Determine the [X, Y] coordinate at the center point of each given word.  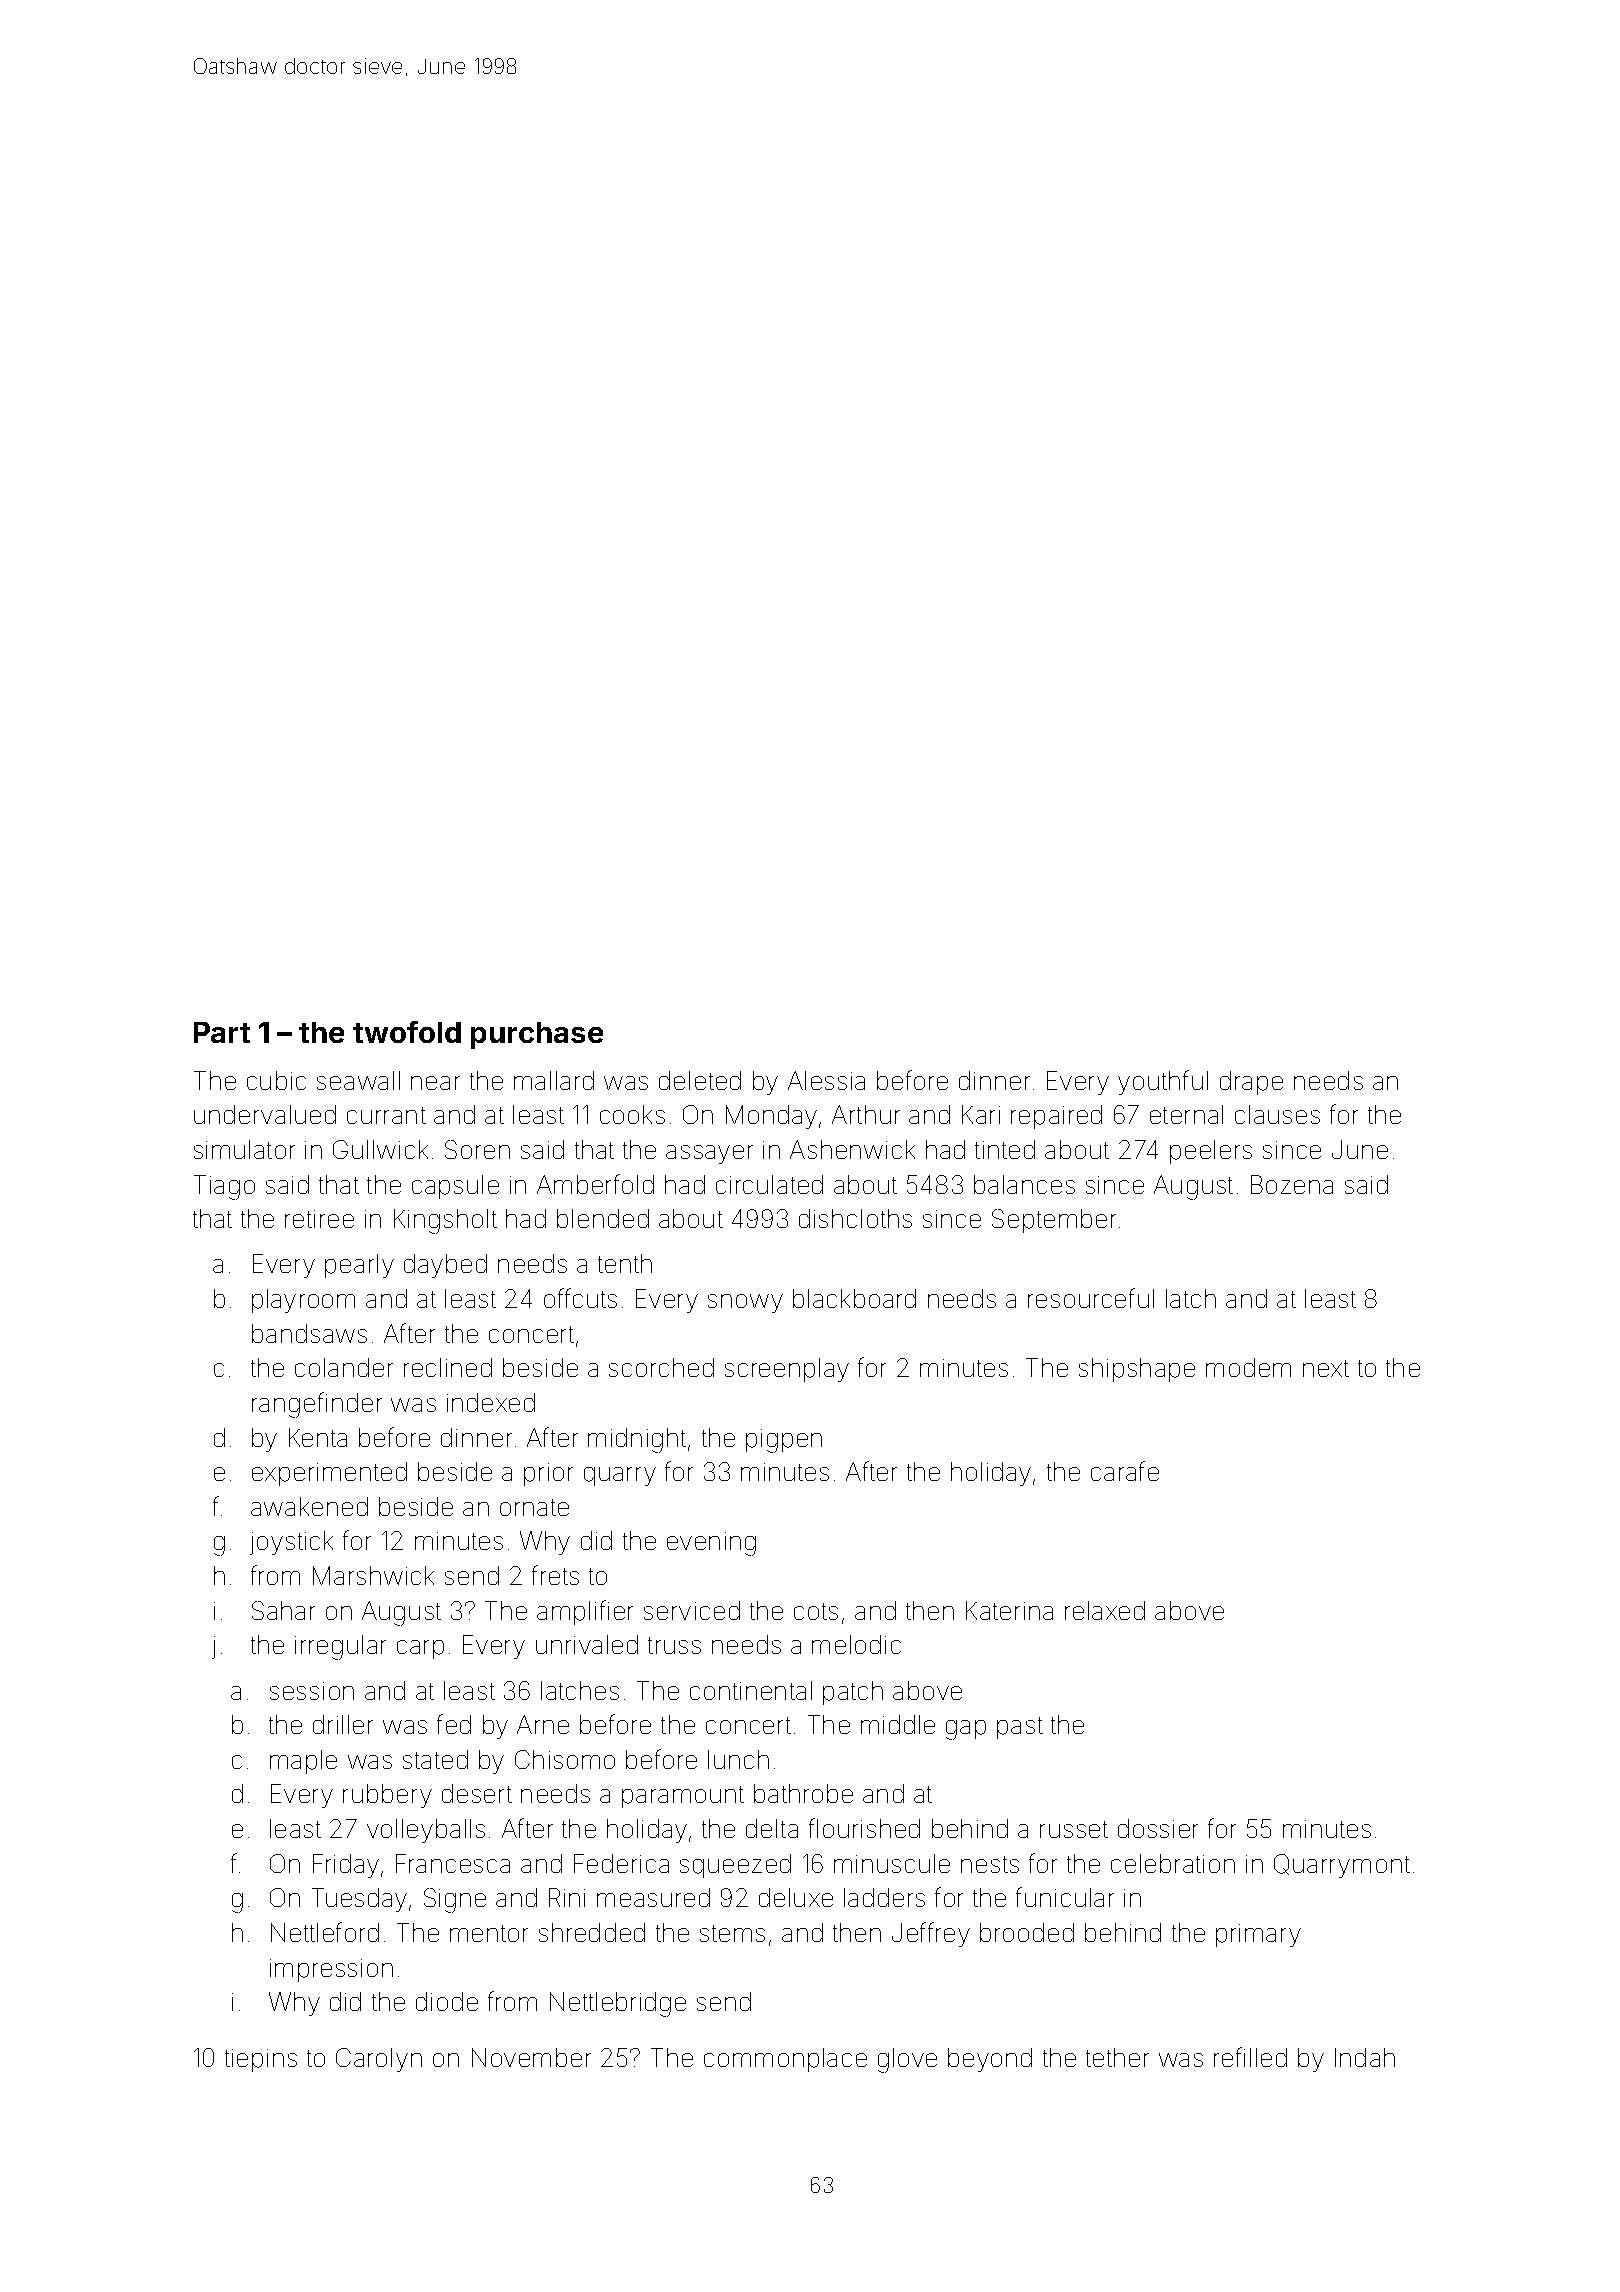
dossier [1158, 1828]
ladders [884, 1897]
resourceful [1091, 1298]
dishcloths [855, 1218]
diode [447, 2001]
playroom [303, 1301]
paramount [683, 1797]
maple [303, 1762]
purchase [537, 1035]
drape [1251, 1083]
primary [1258, 1935]
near [435, 1083]
